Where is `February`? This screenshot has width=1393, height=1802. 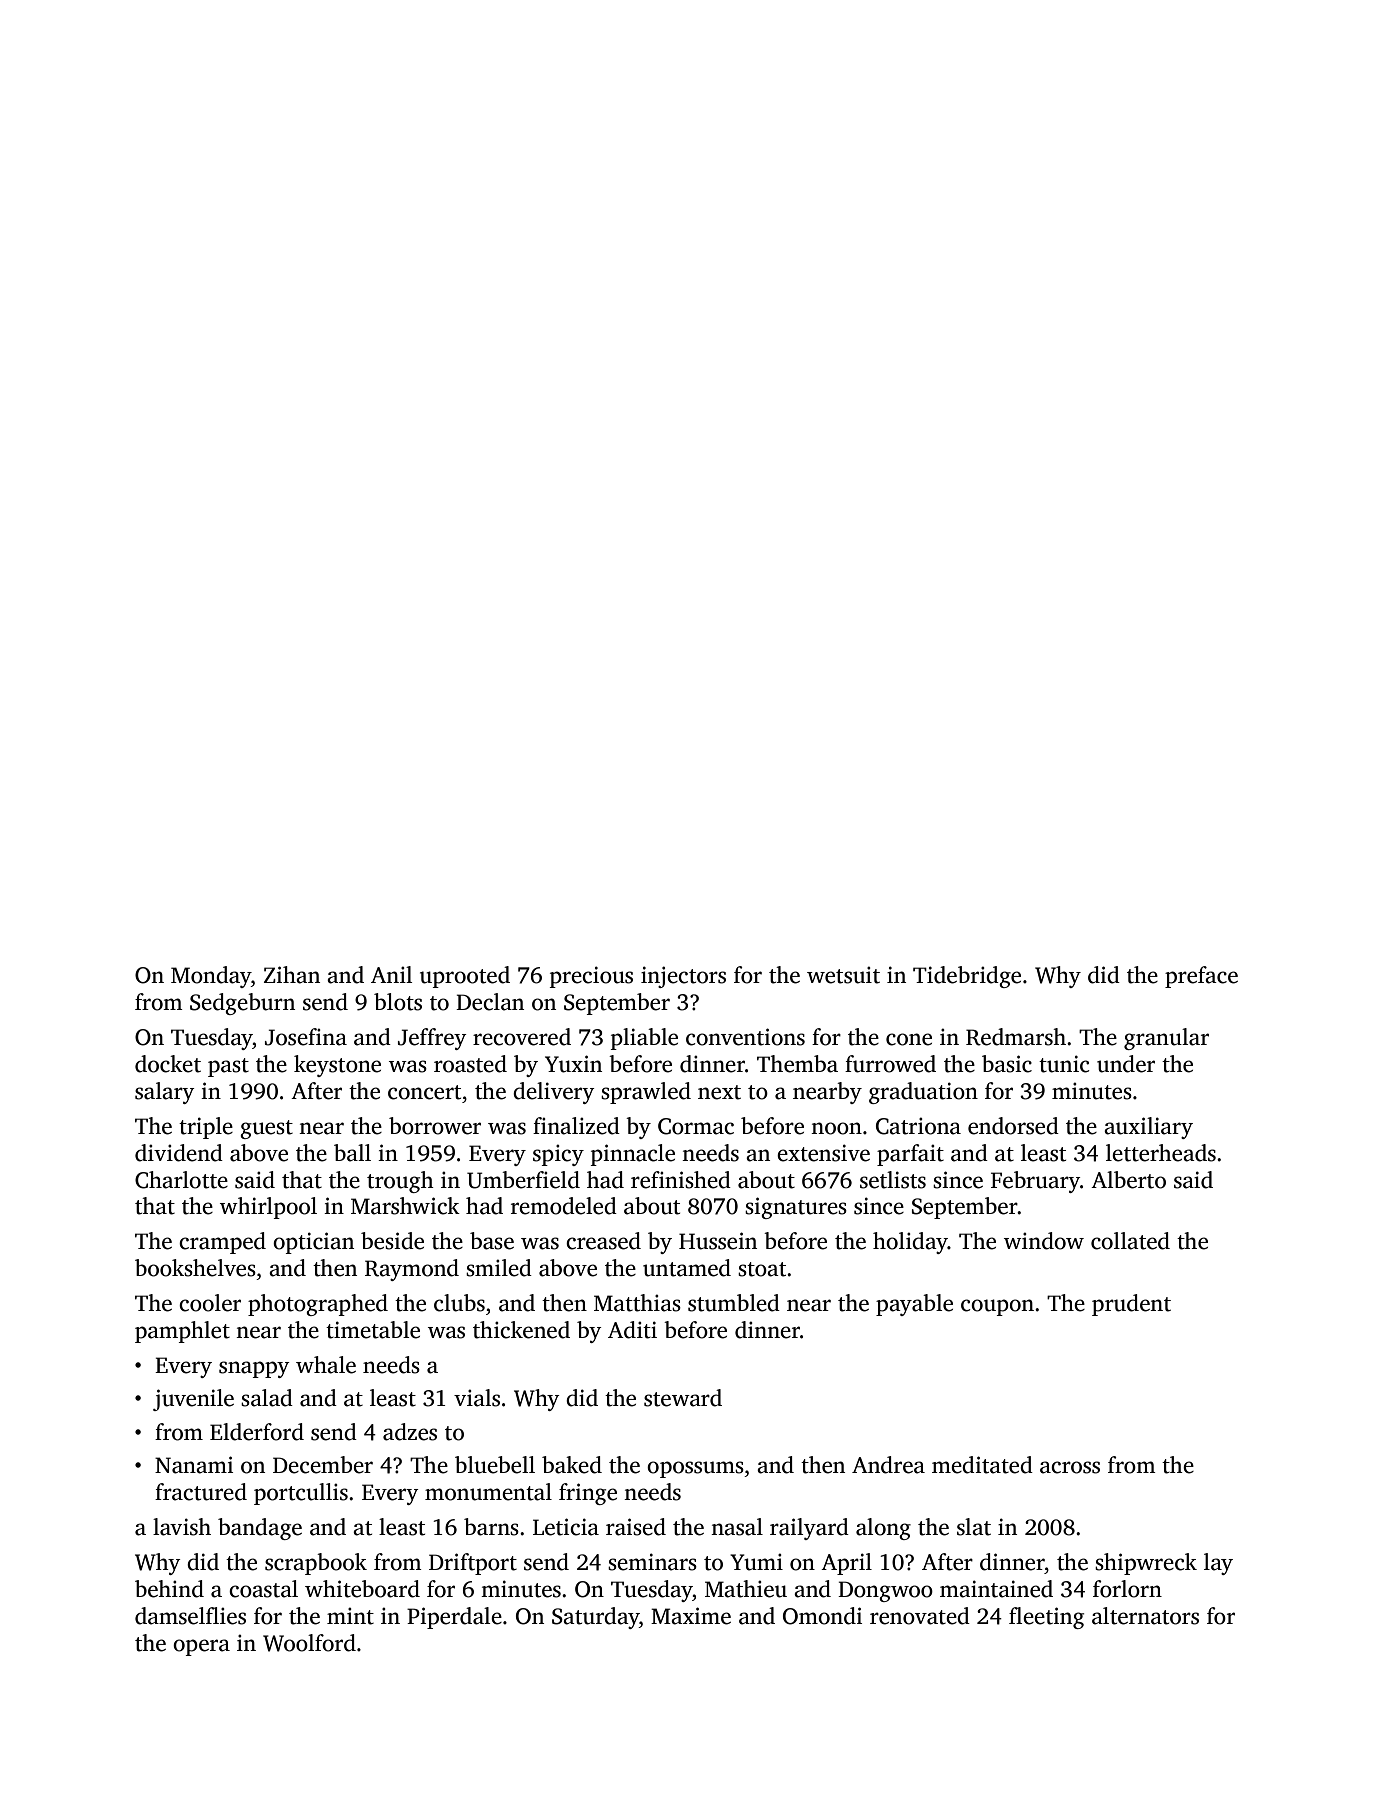
February is located at coordinates (1035, 1182).
